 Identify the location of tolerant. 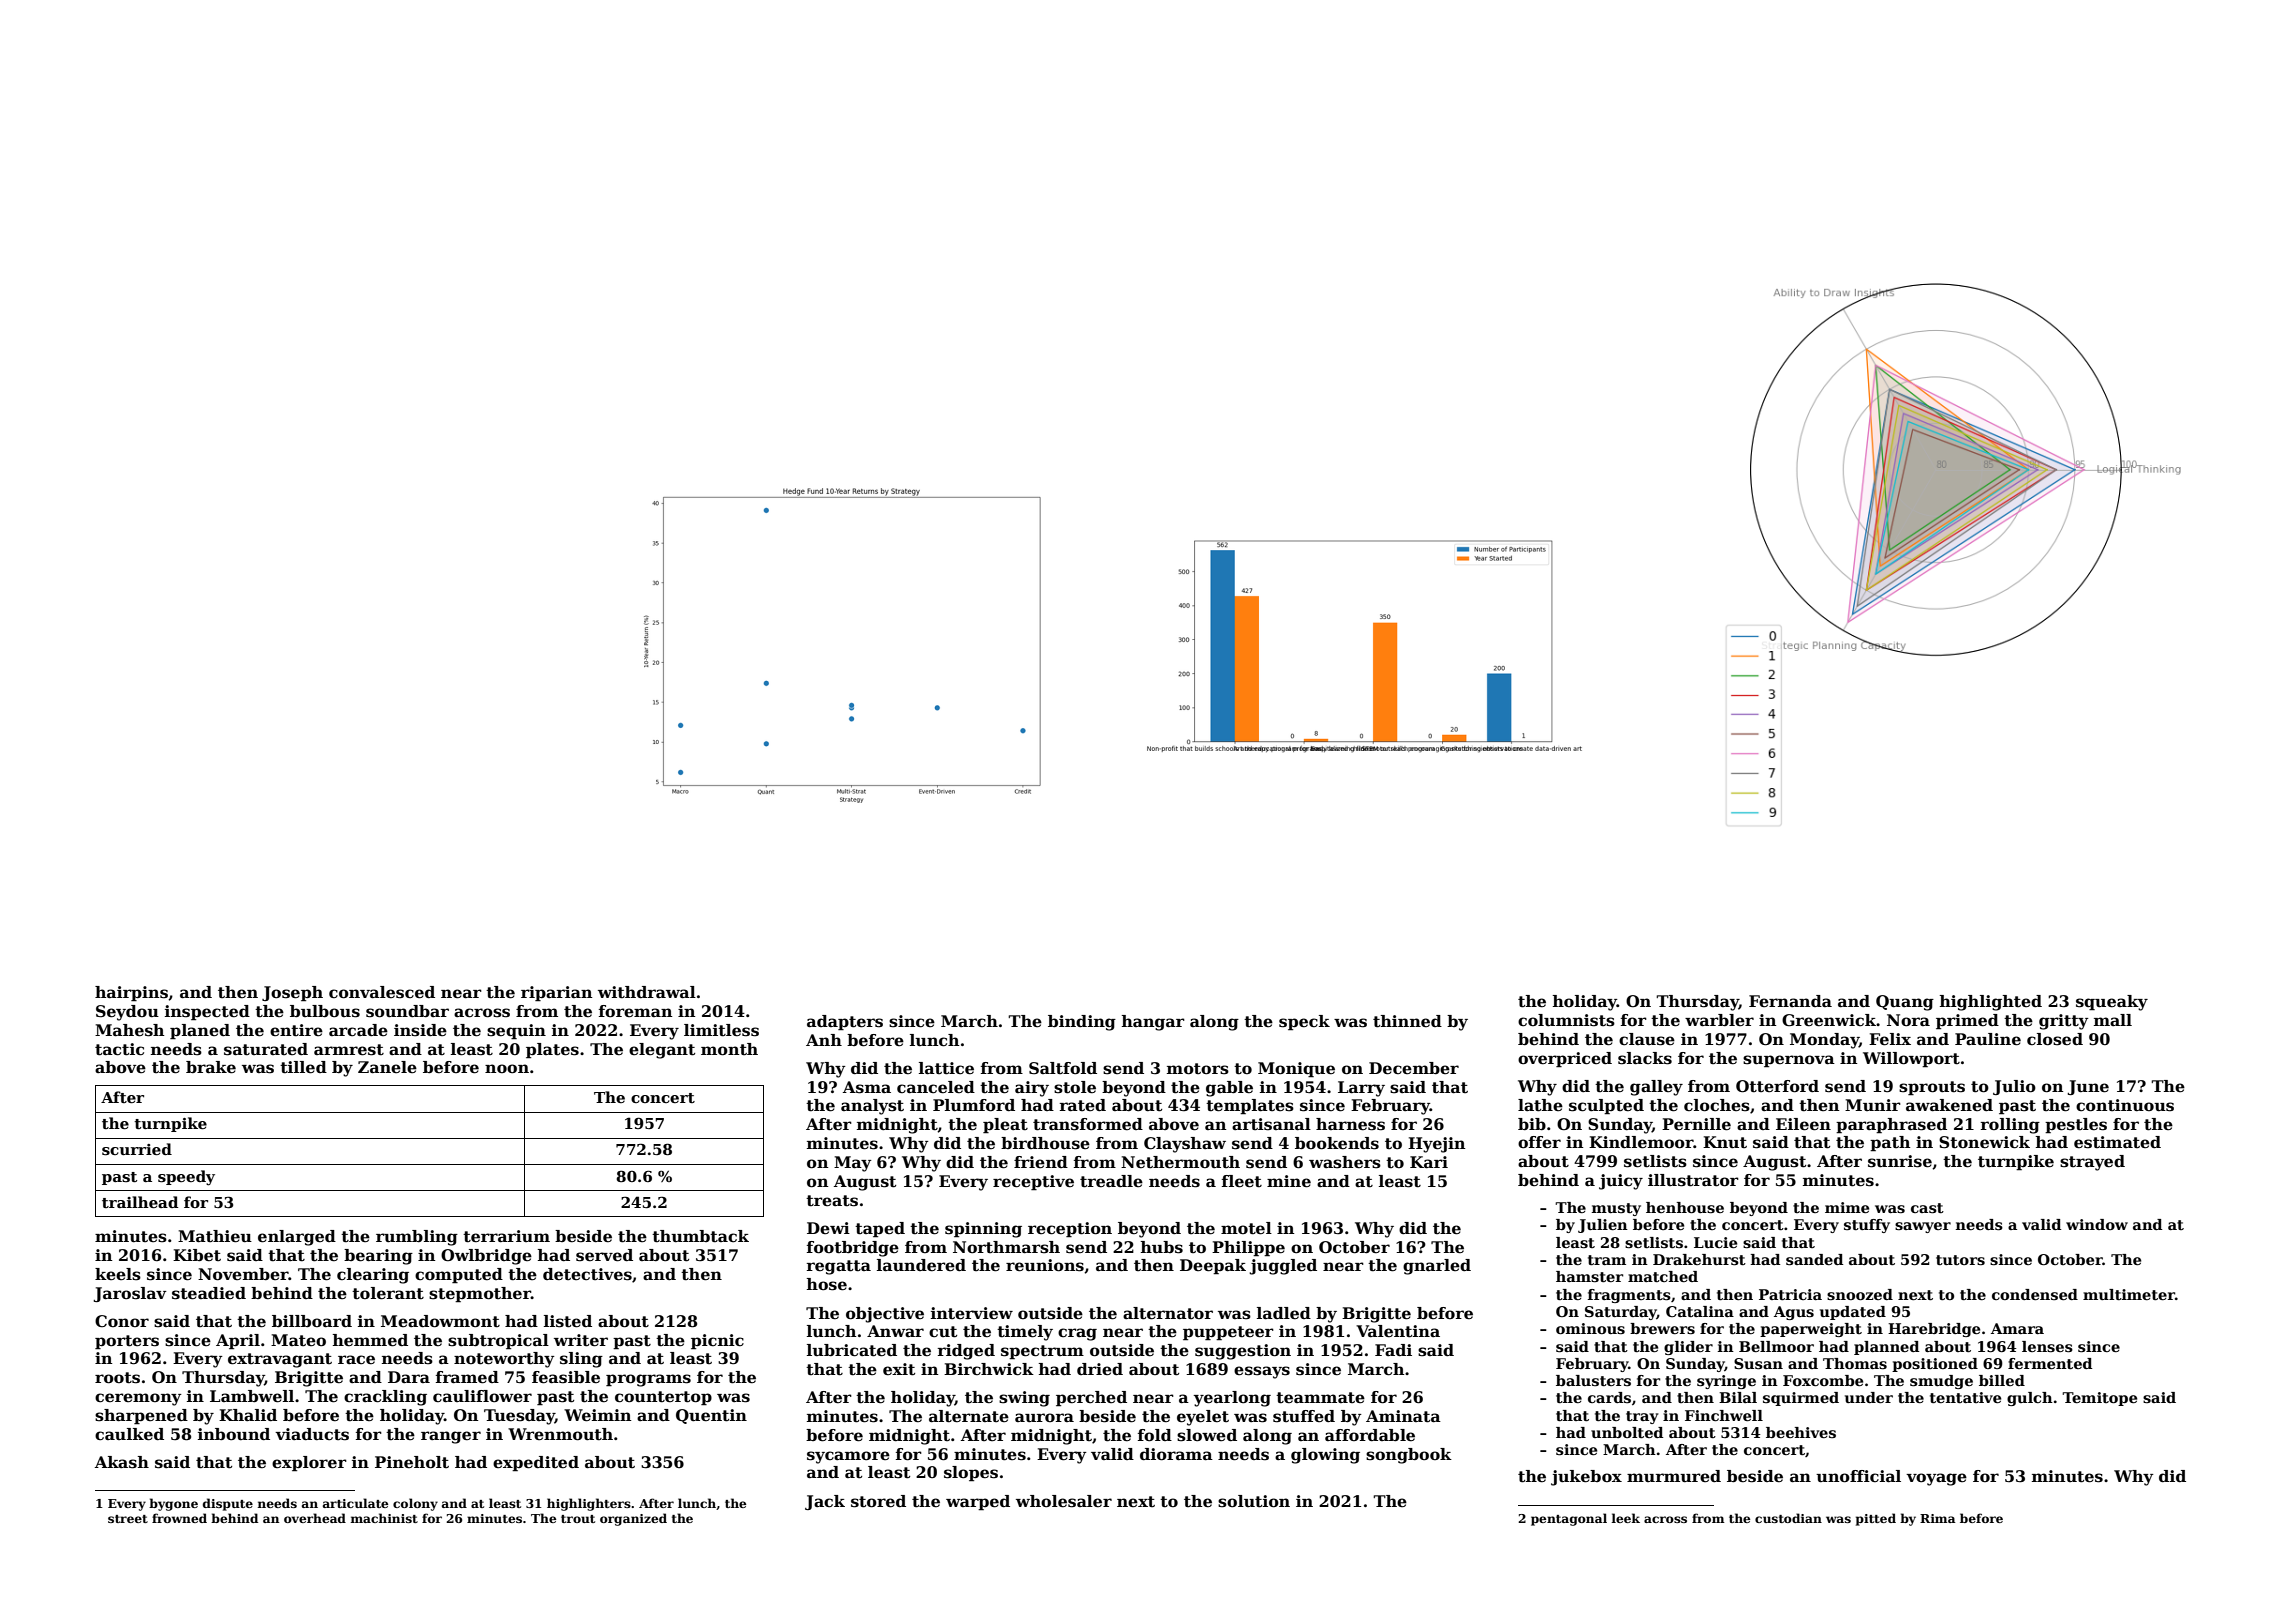
(388, 1293).
